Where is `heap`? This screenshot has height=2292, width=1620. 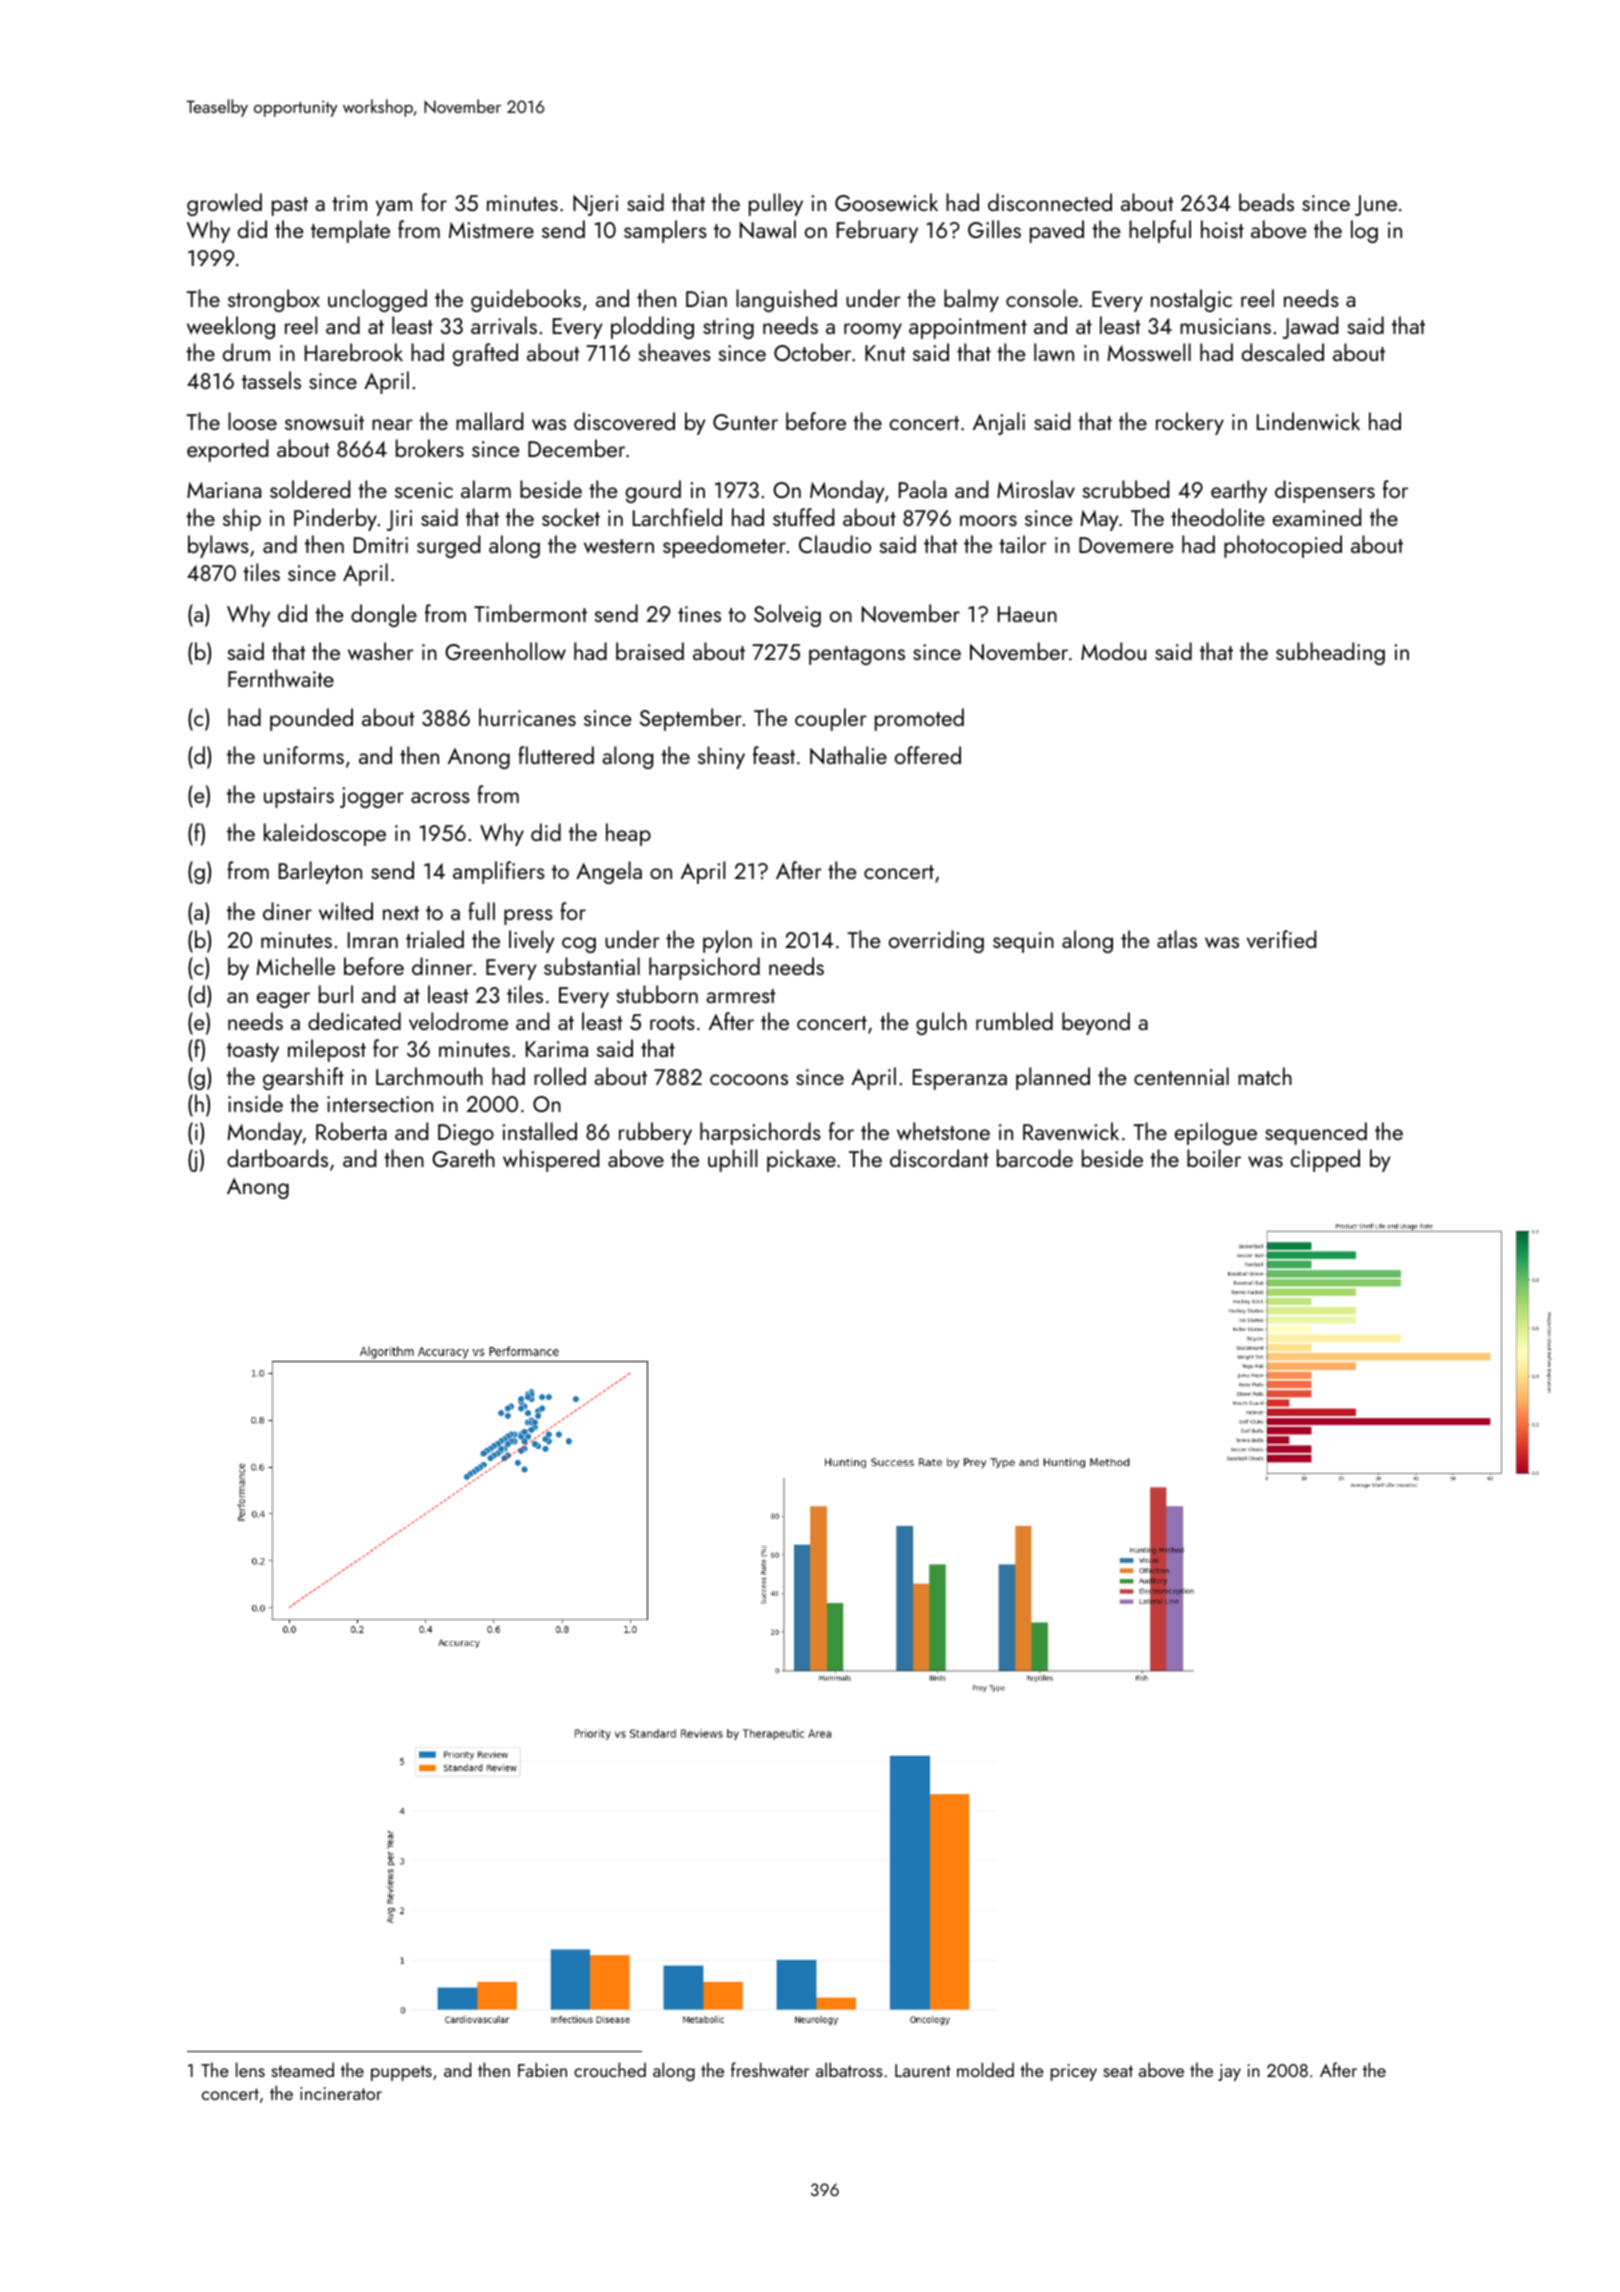
heap is located at coordinates (628, 834).
